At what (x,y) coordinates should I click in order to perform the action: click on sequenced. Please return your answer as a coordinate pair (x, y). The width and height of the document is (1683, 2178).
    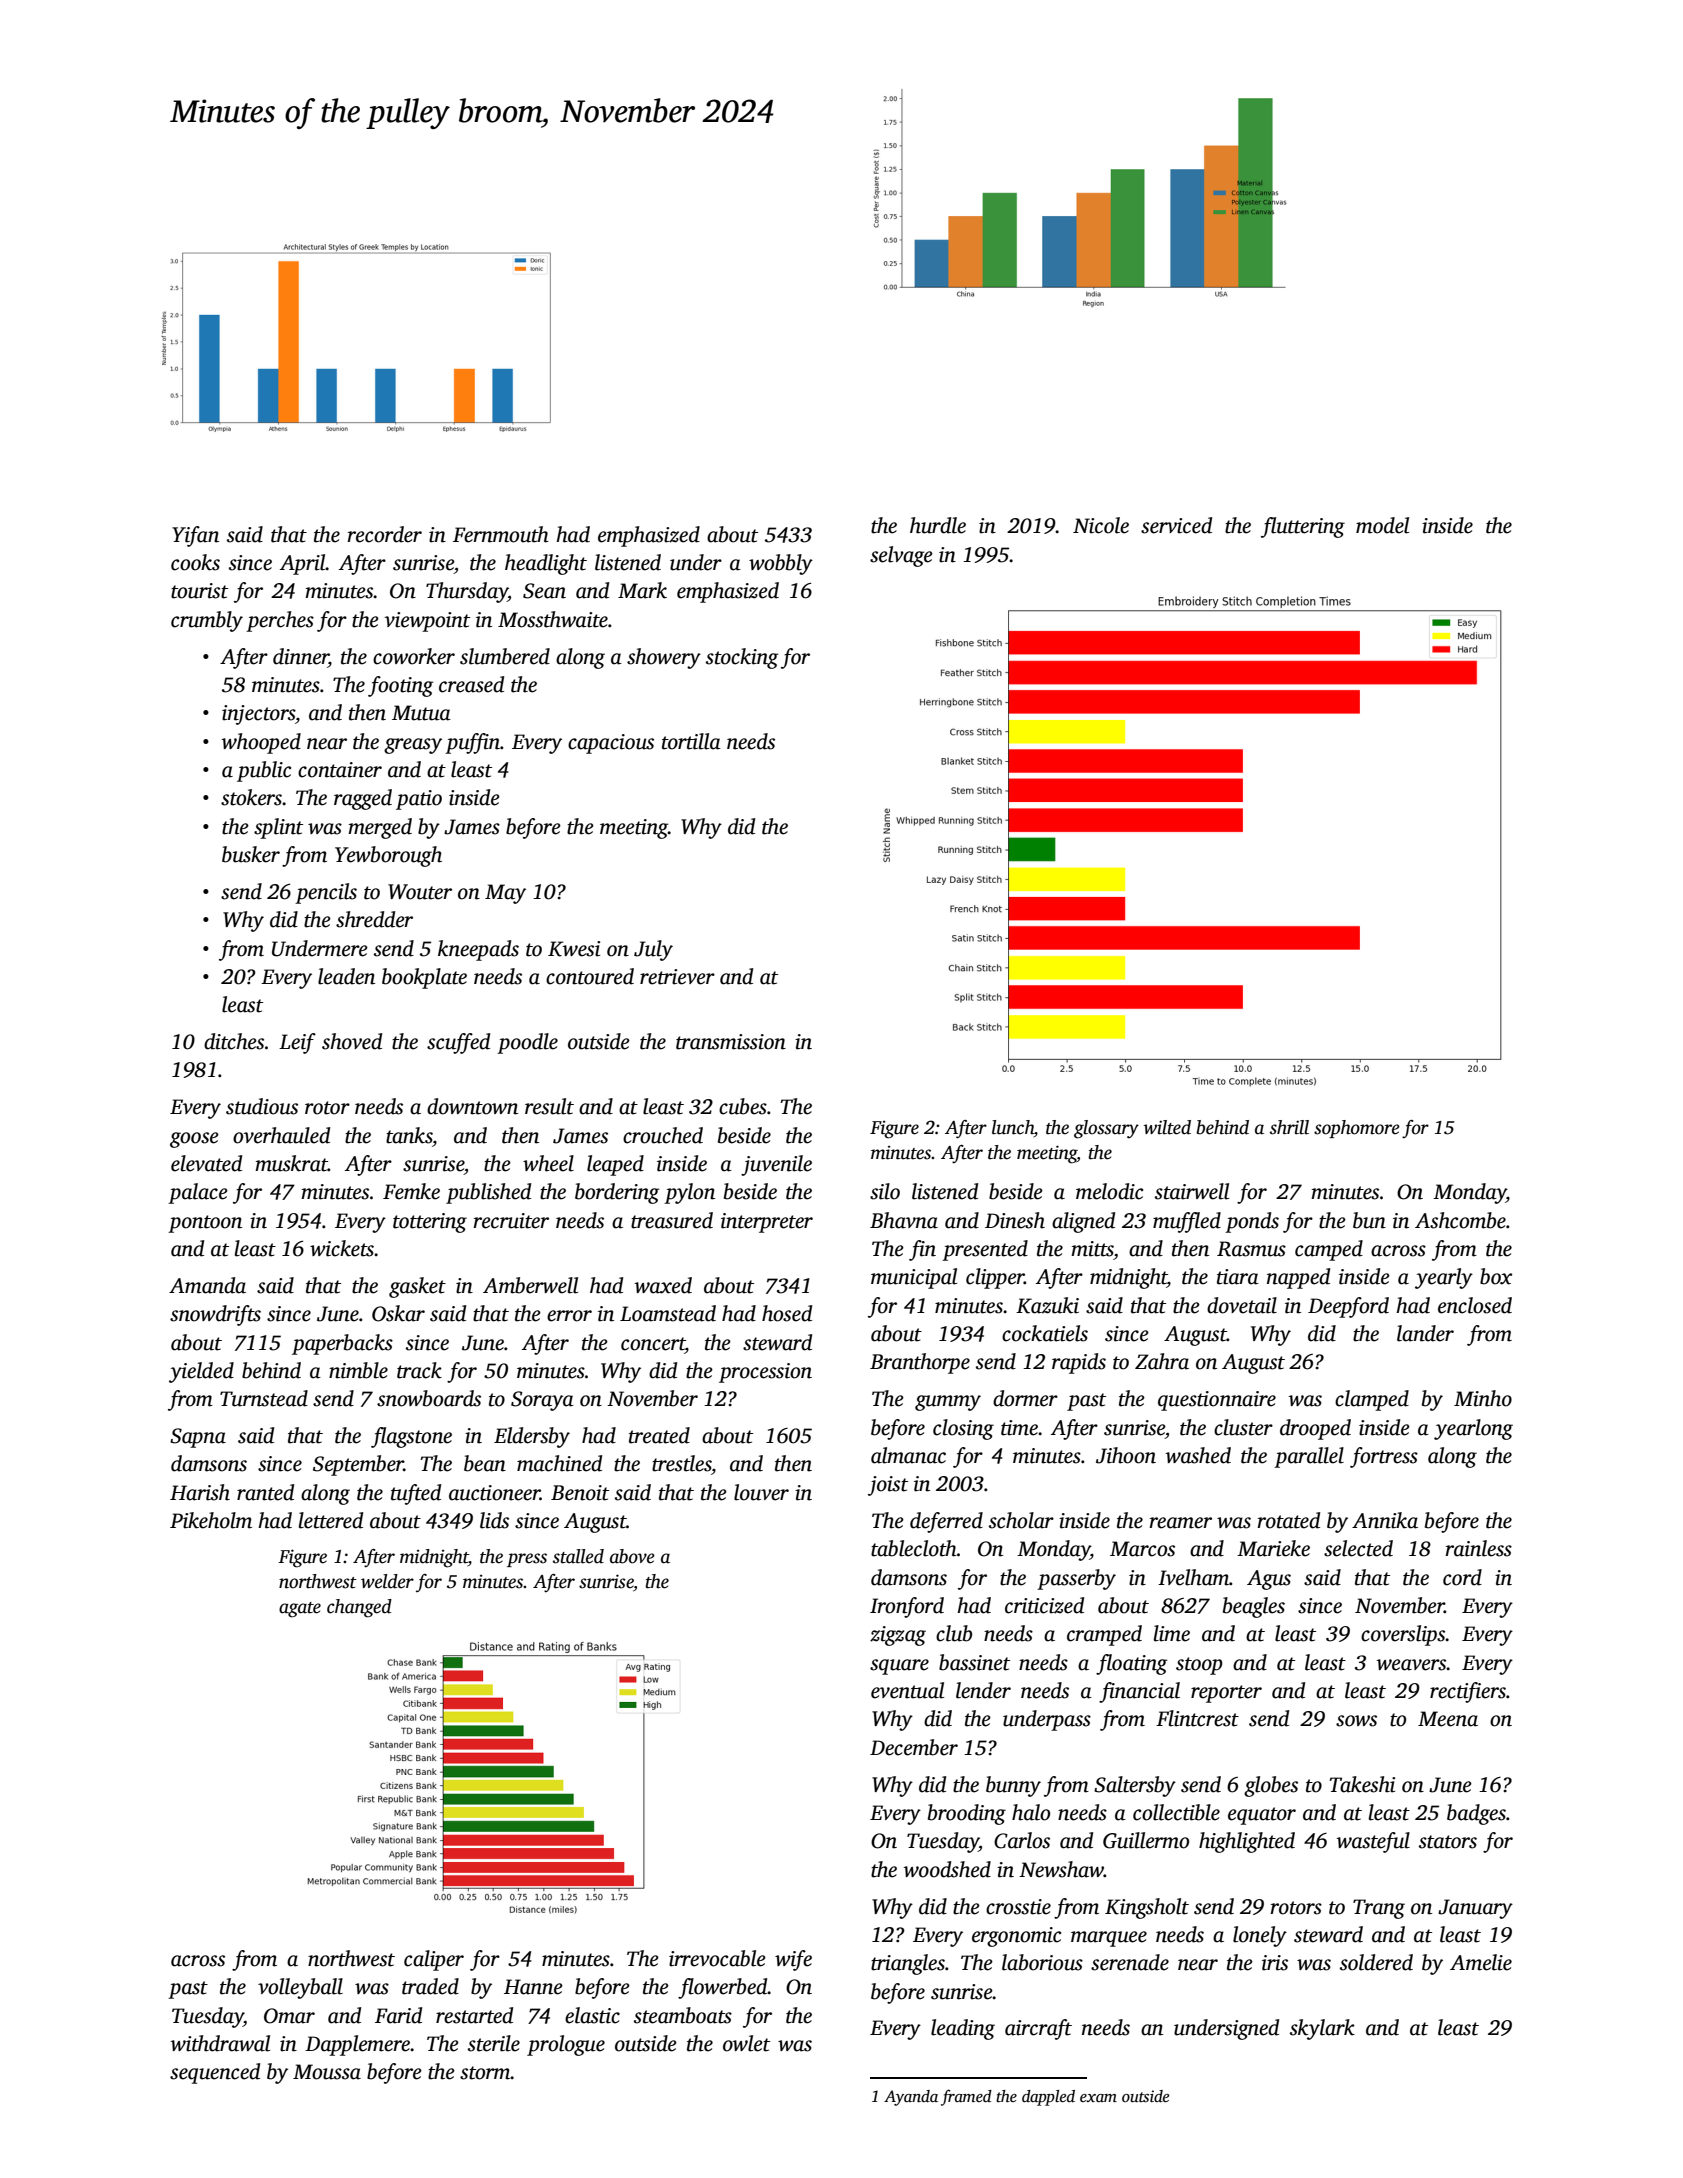
    Looking at the image, I should click on (215, 2073).
